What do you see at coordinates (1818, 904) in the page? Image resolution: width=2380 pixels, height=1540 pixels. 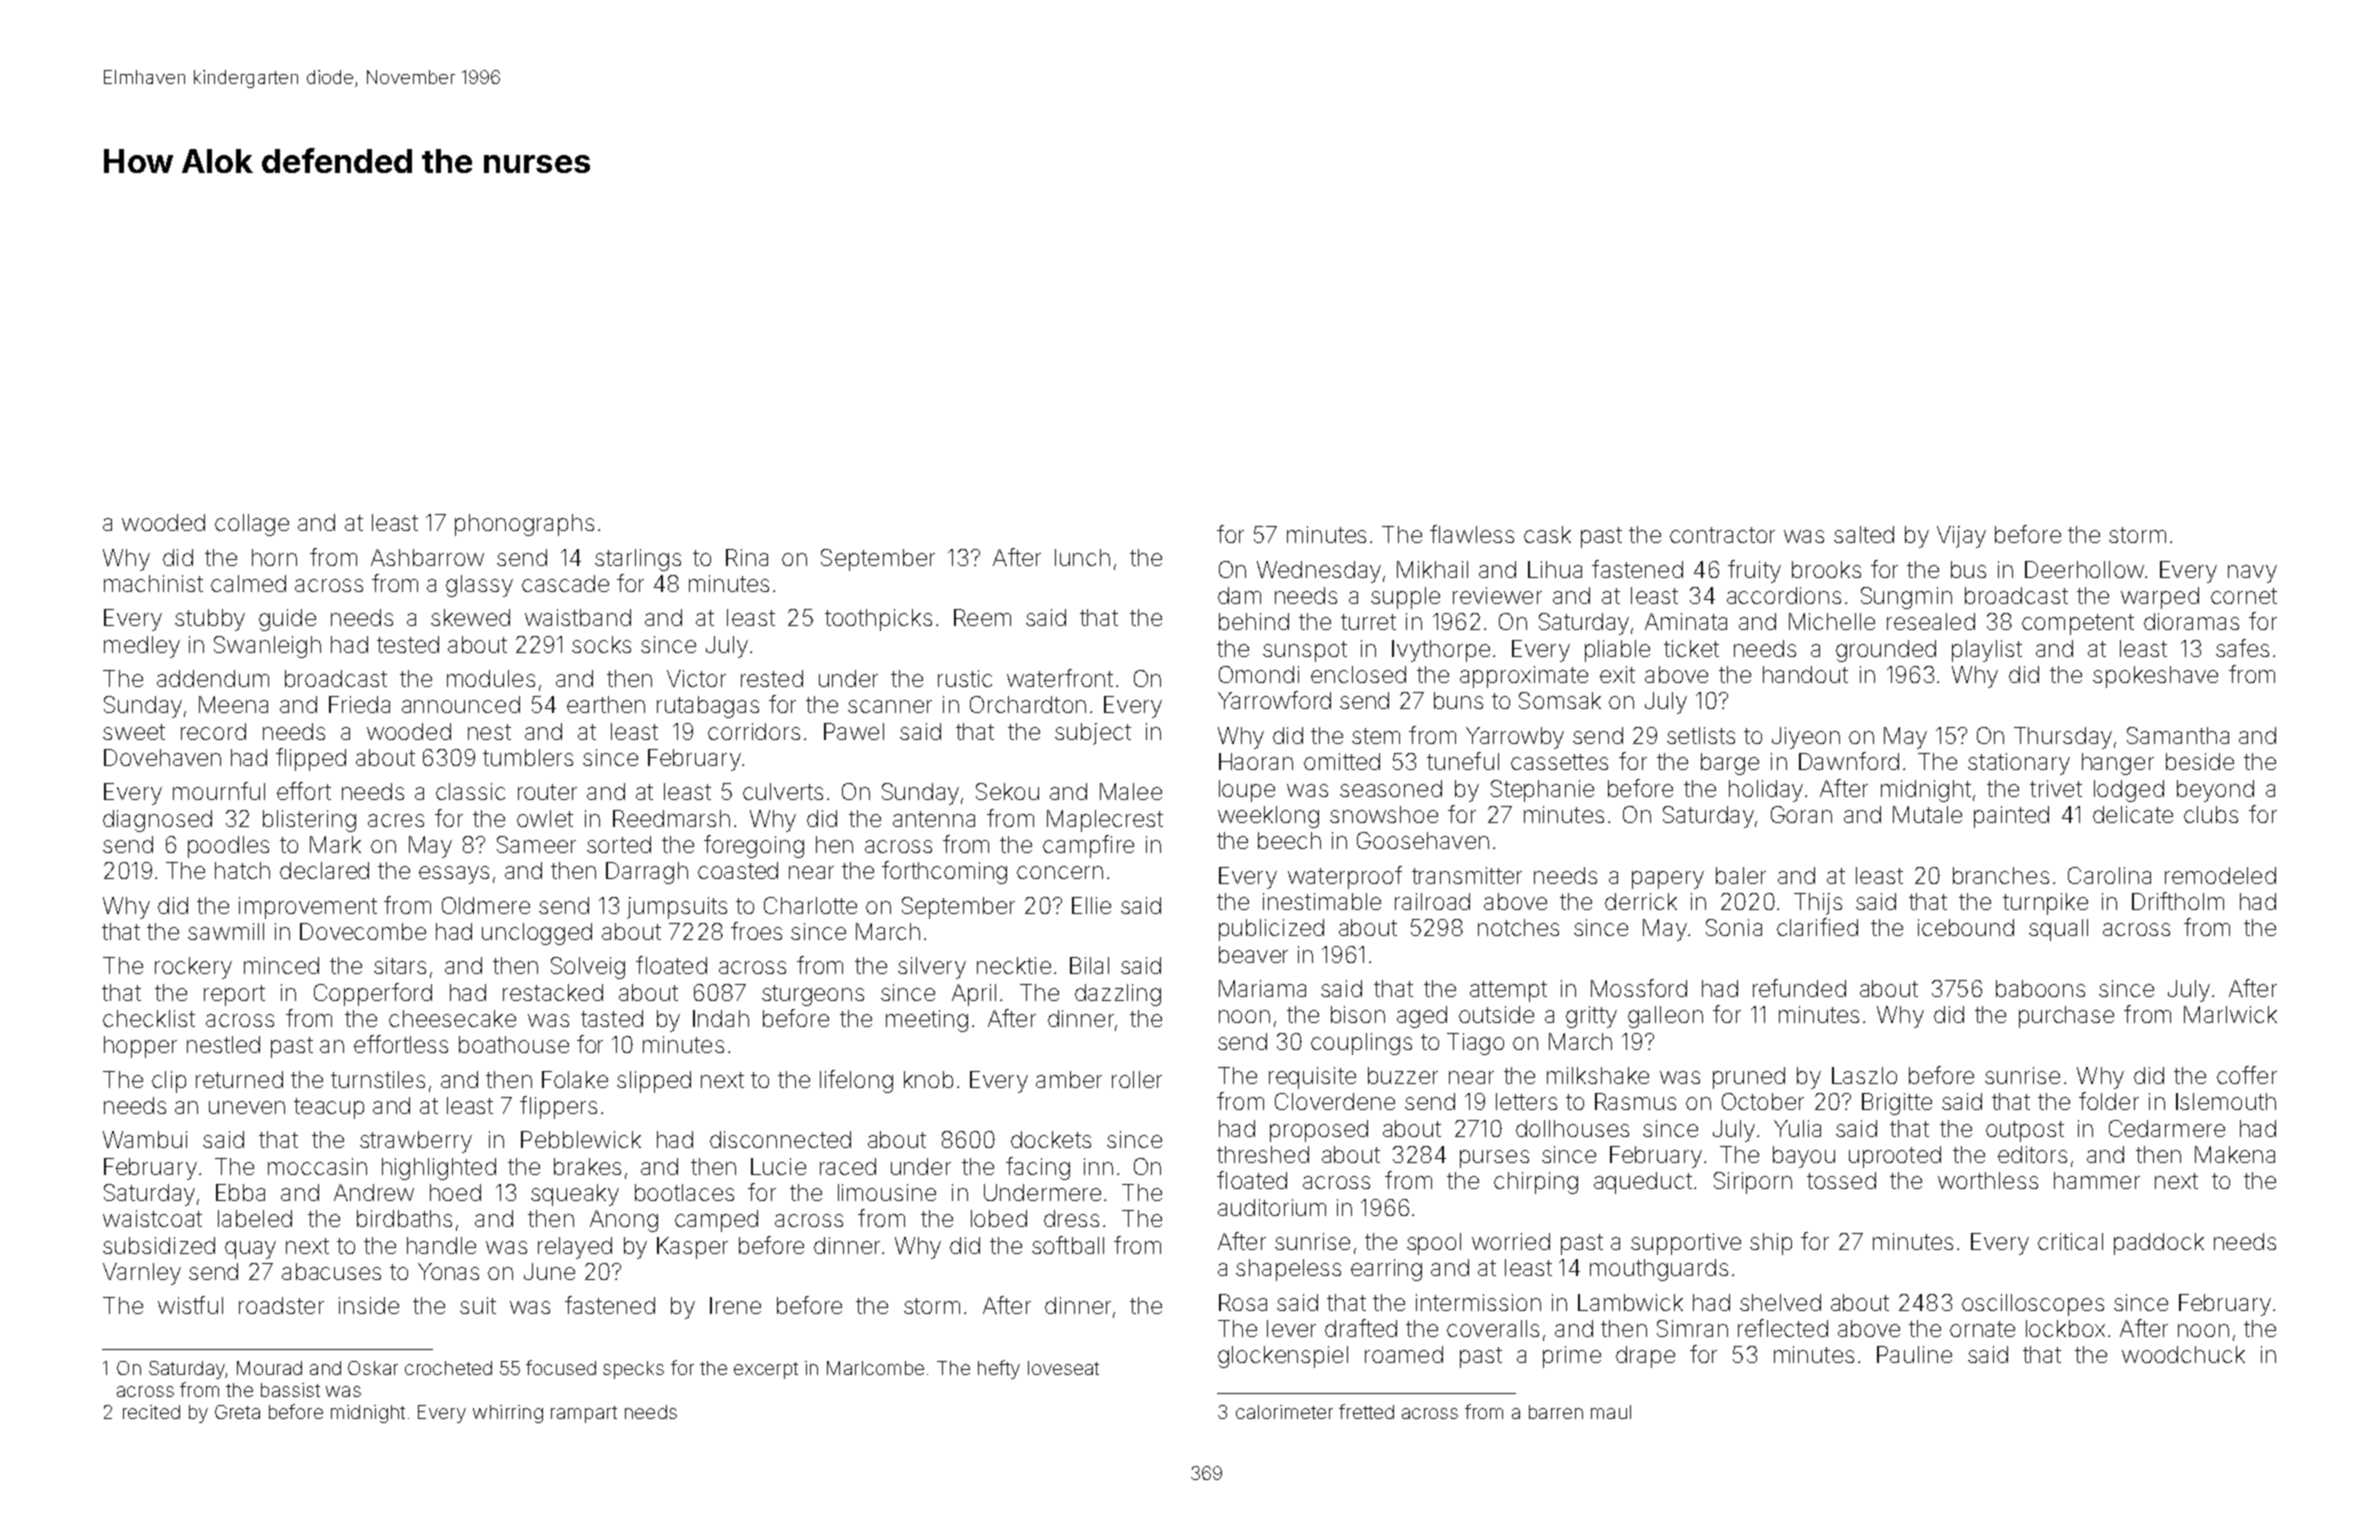 I see `Thijs` at bounding box center [1818, 904].
